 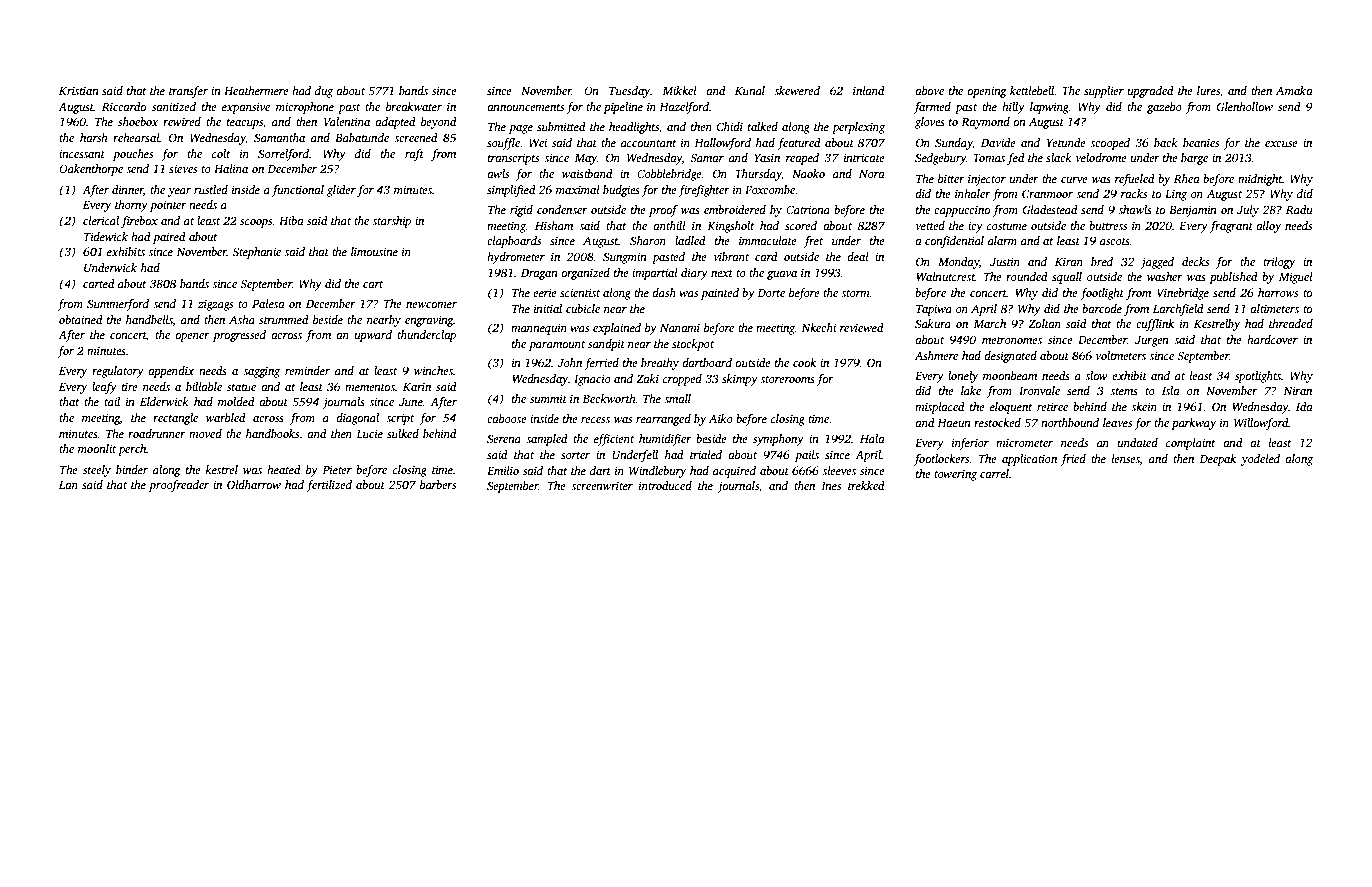 I want to click on Tuesday, so click(x=629, y=92).
